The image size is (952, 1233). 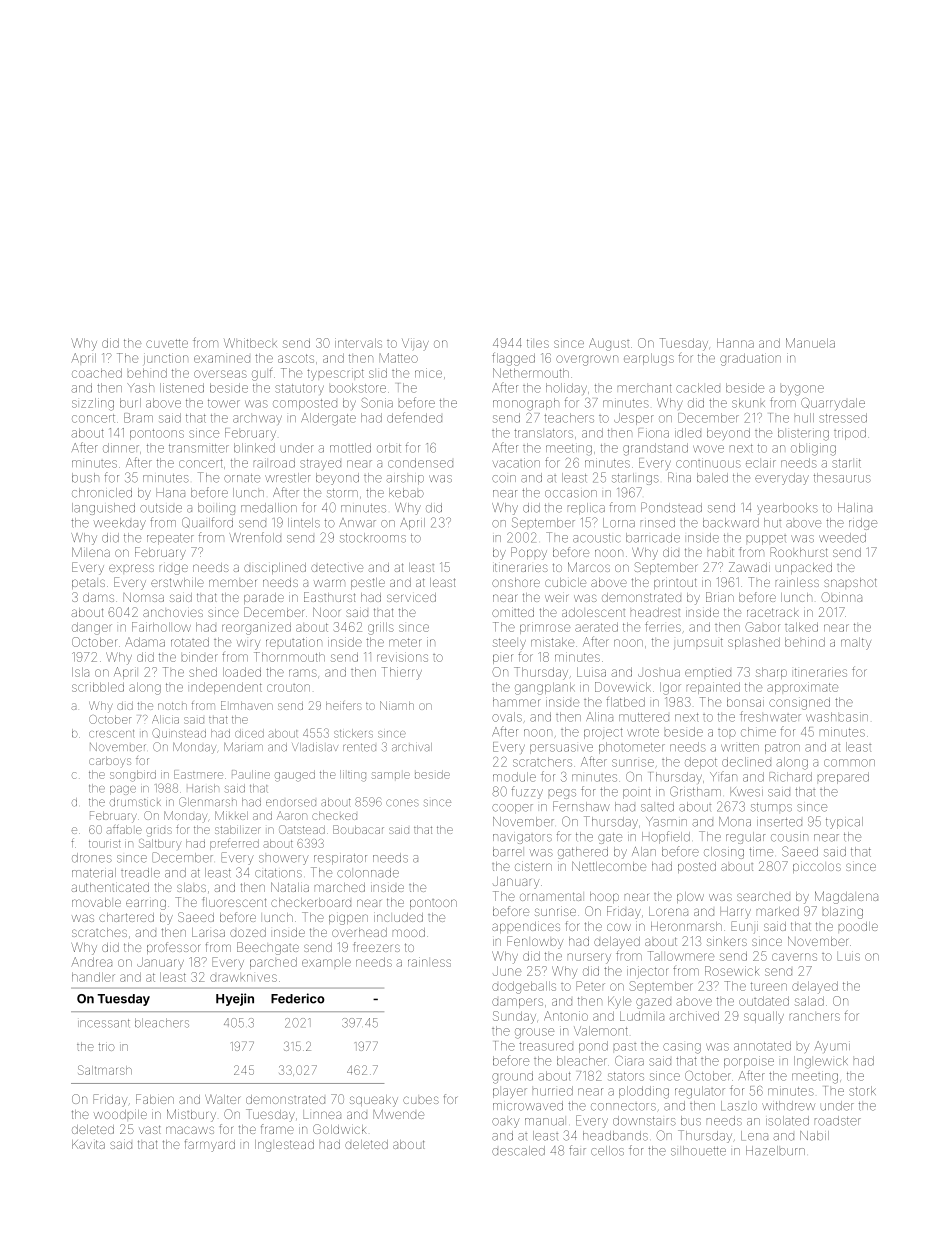 I want to click on fuzzy, so click(x=527, y=792).
